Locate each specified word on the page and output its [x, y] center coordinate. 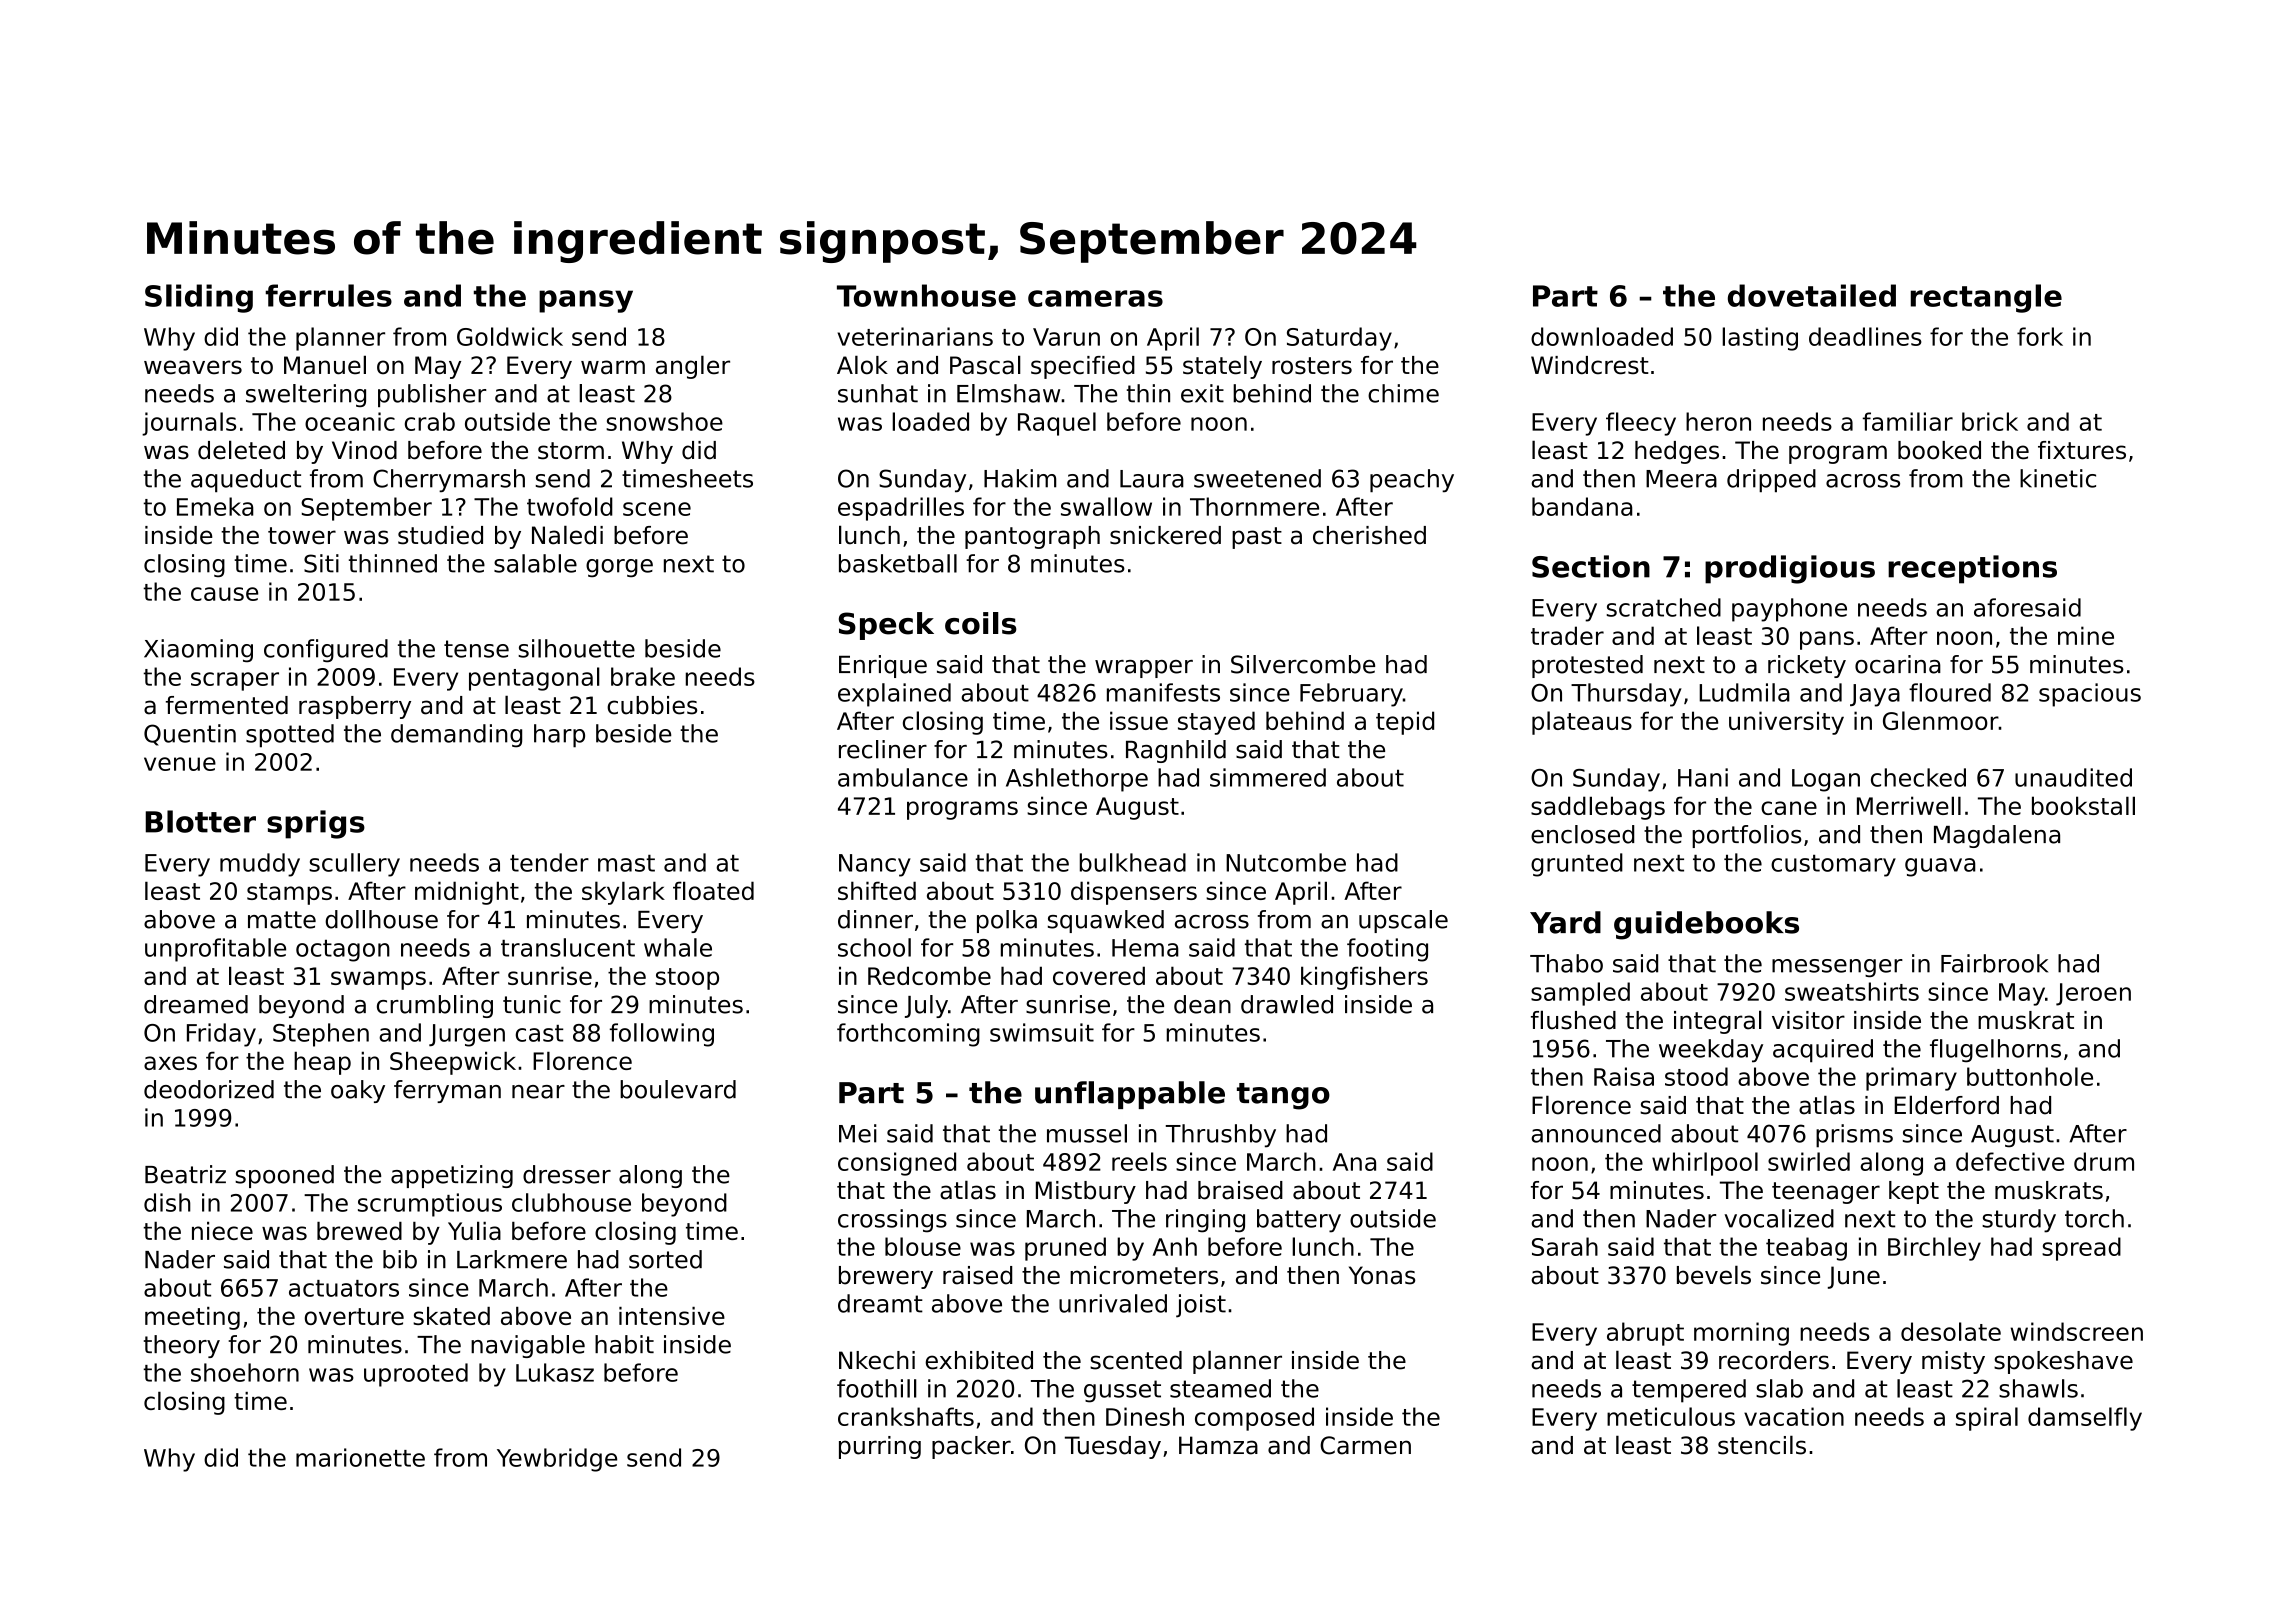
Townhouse [926, 295]
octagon [343, 951]
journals [189, 424]
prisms [1854, 1136]
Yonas [1382, 1275]
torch [2094, 1218]
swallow [1106, 506]
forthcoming [908, 1035]
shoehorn [245, 1372]
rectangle [1986, 298]
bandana [1582, 506]
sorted [665, 1259]
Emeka [215, 506]
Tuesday [1113, 1447]
